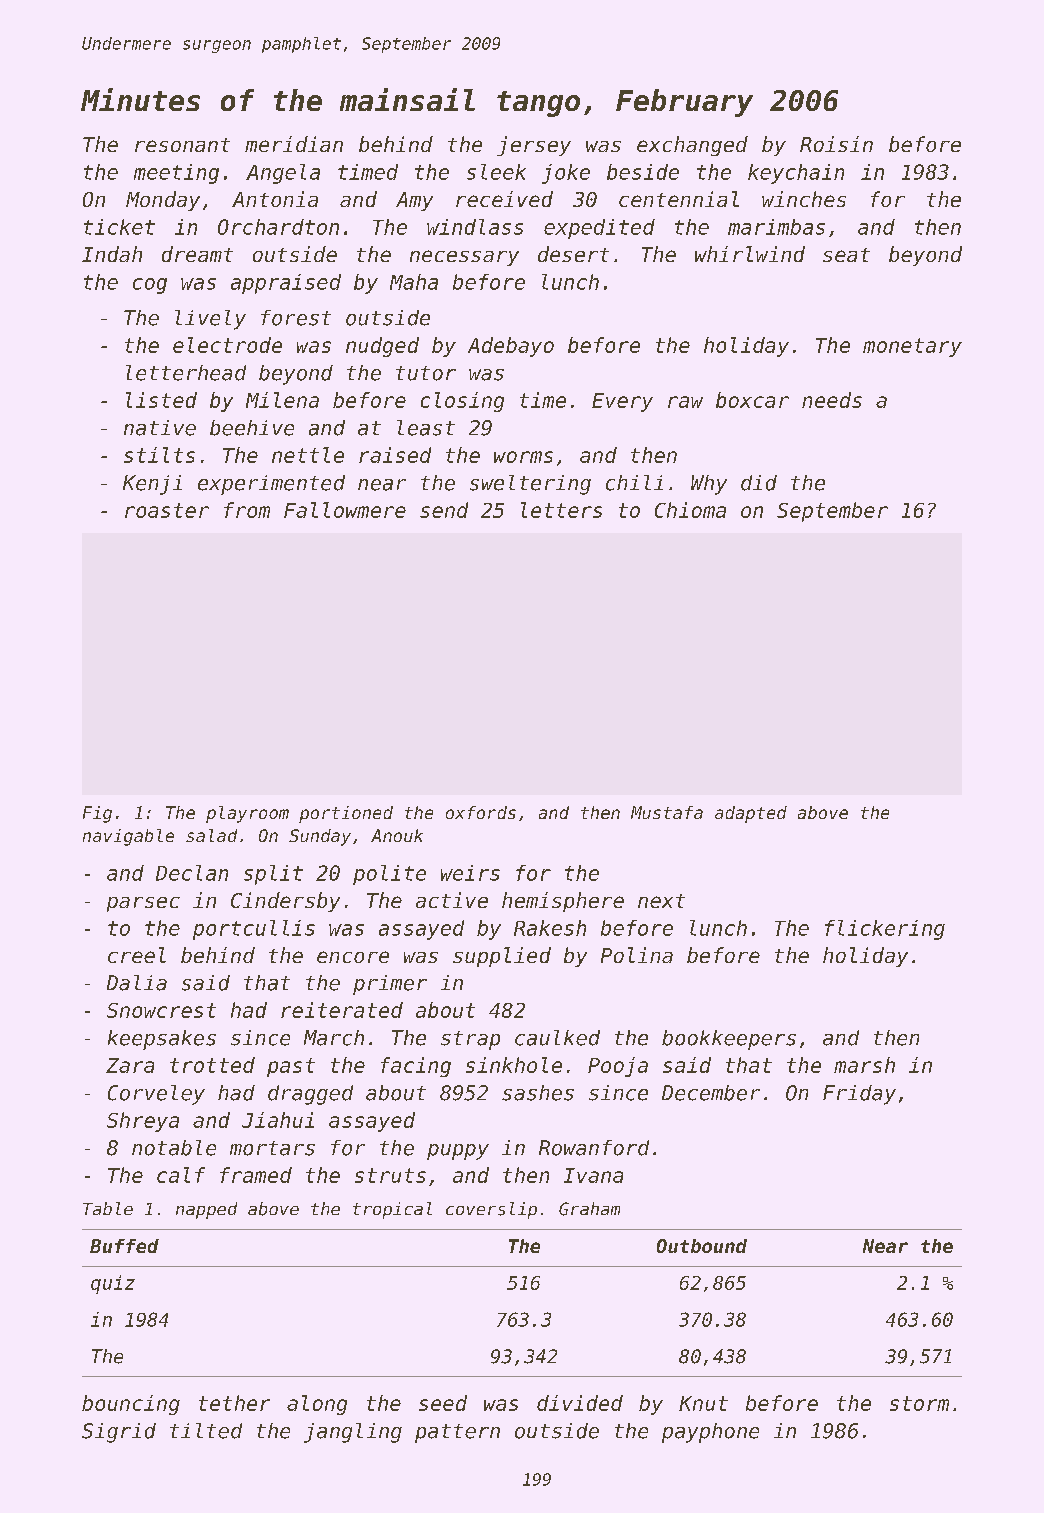 The image size is (1044, 1513). I want to click on keychain, so click(796, 174).
